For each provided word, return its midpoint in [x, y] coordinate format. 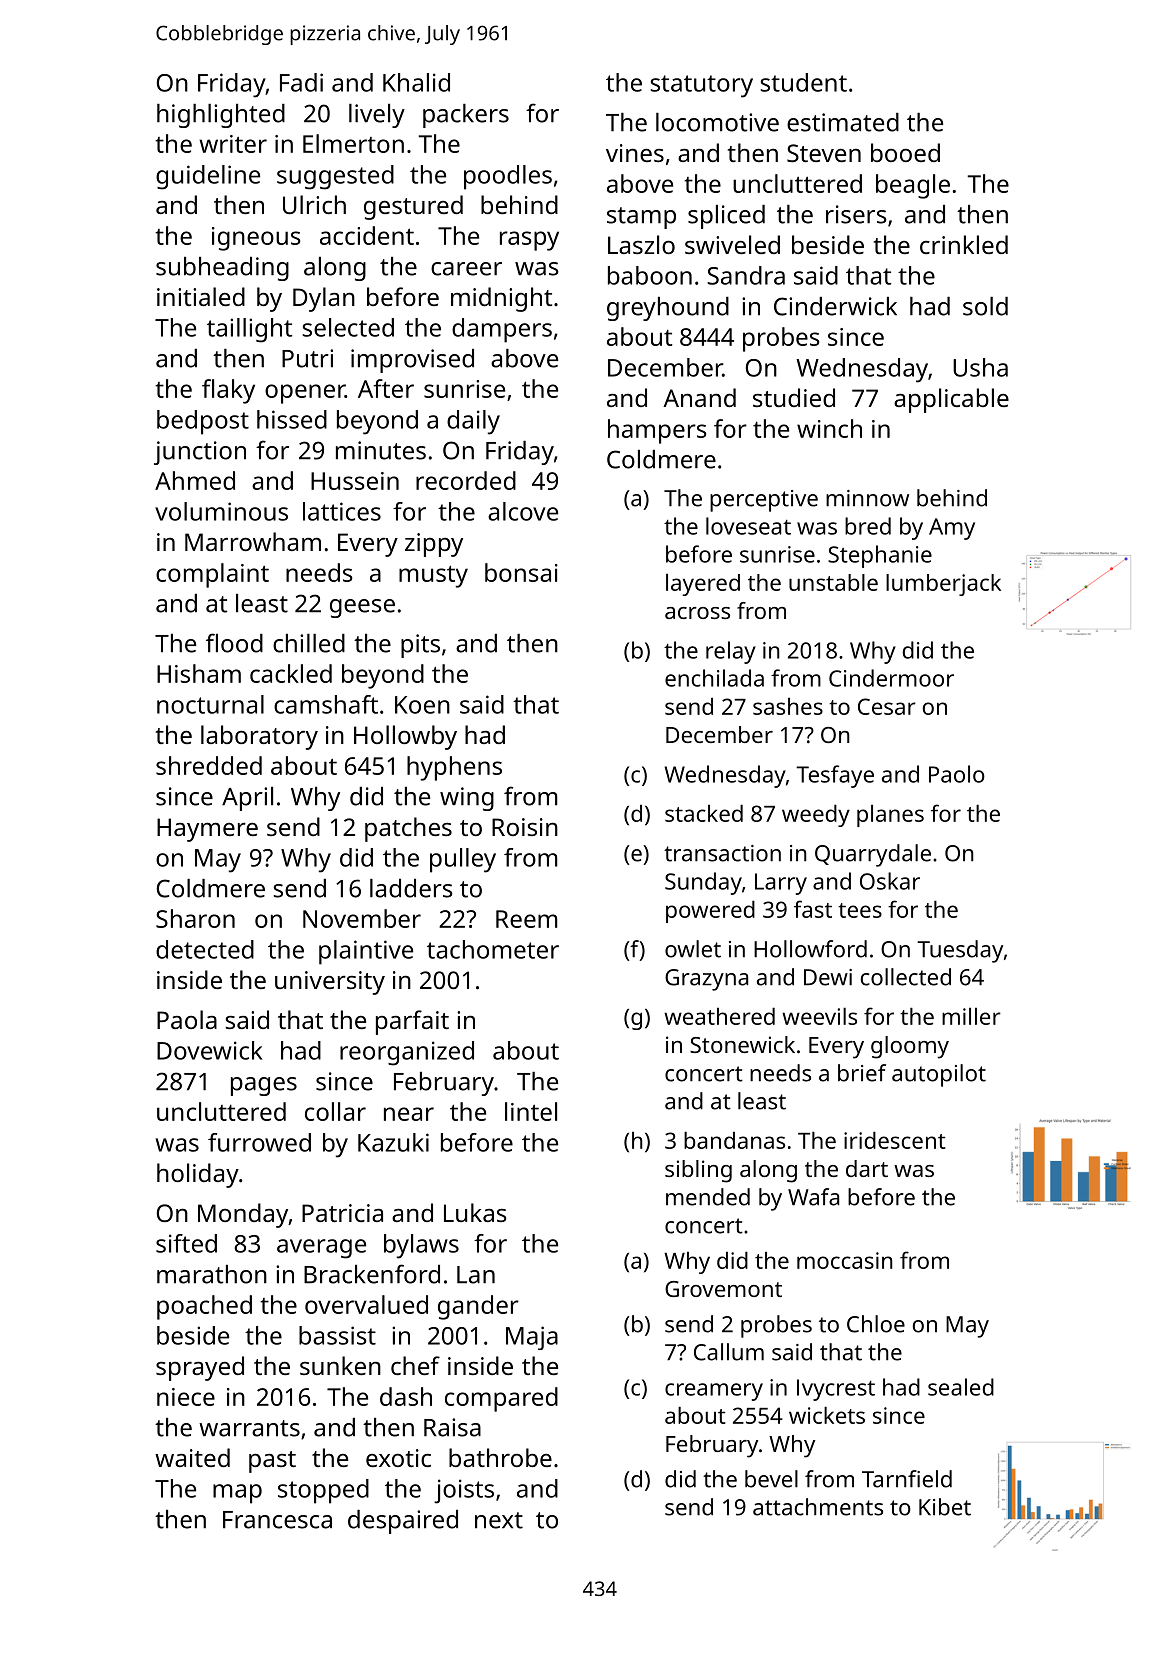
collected [906, 977]
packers [466, 116]
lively [377, 116]
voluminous [221, 511]
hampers [657, 431]
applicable [951, 400]
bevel [771, 1479]
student [804, 82]
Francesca [277, 1520]
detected [205, 949]
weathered [719, 1016]
